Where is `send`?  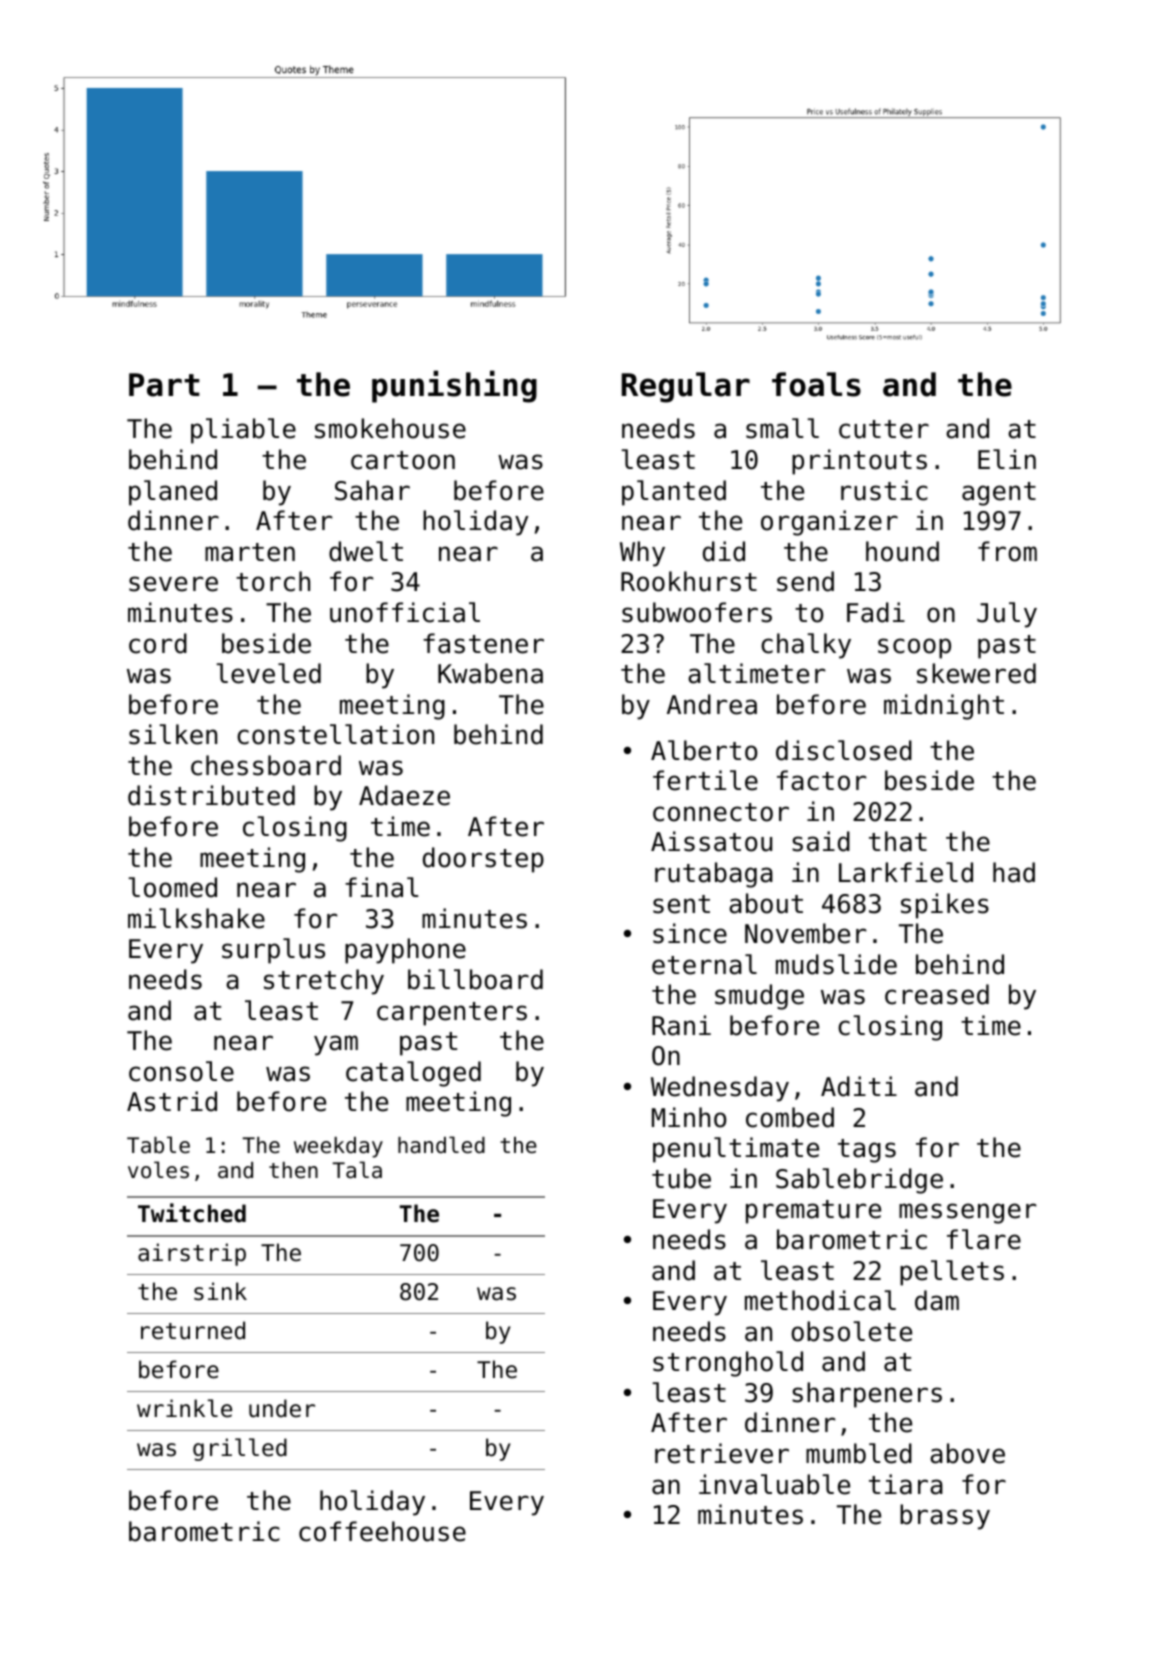 send is located at coordinates (805, 581).
